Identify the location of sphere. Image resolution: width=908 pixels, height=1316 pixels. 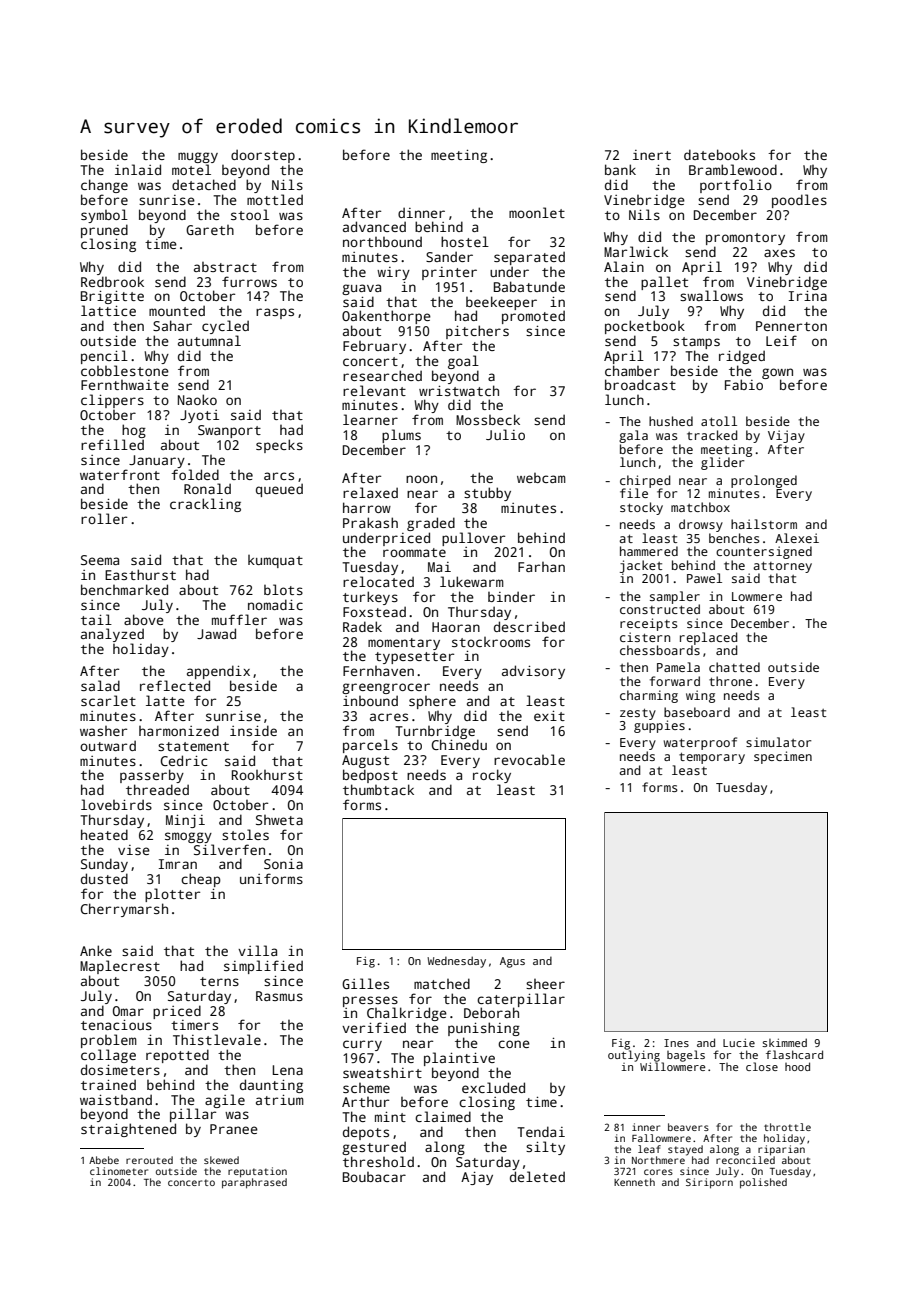
(432, 702).
